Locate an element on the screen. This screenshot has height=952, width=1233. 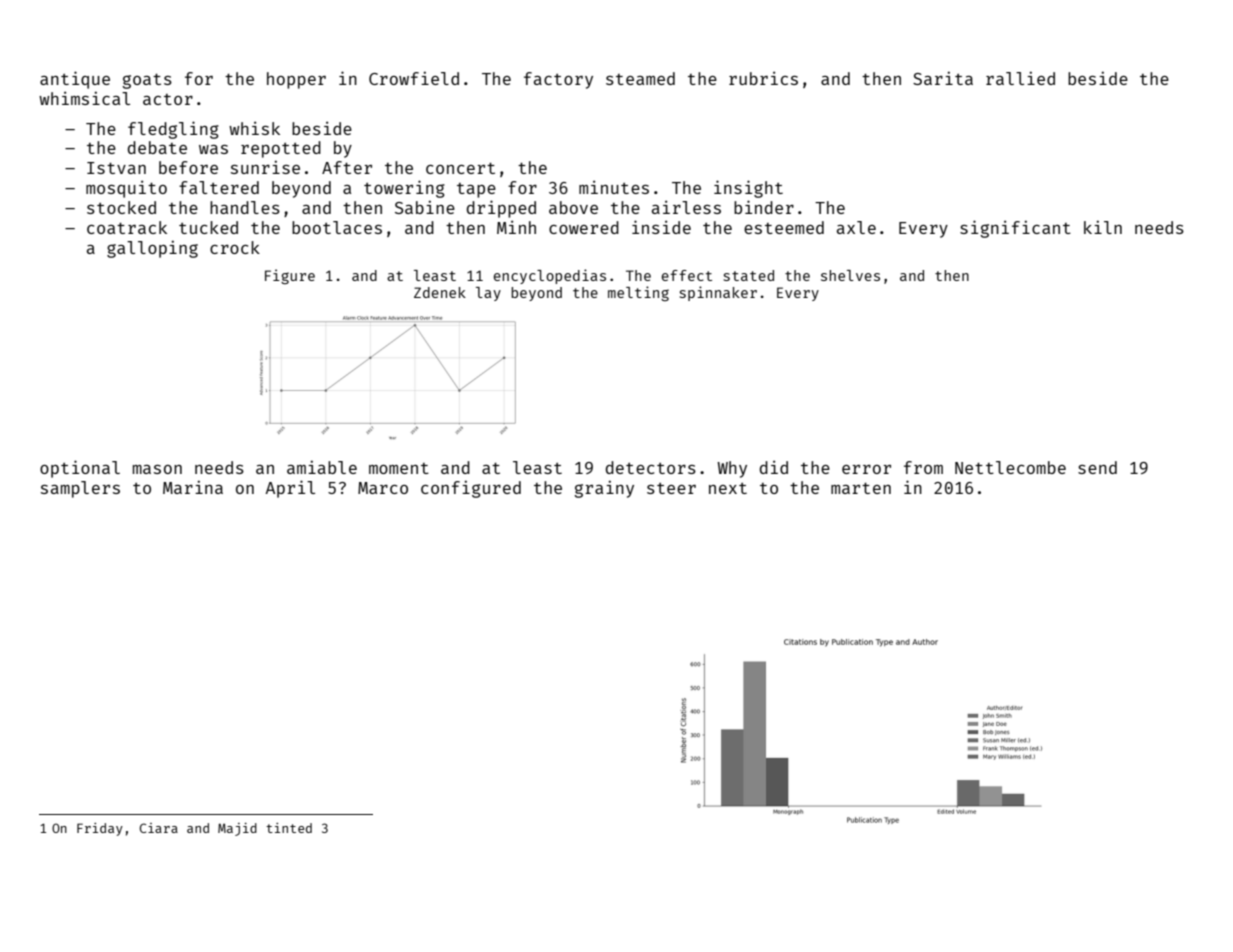
samplers is located at coordinates (80, 489).
